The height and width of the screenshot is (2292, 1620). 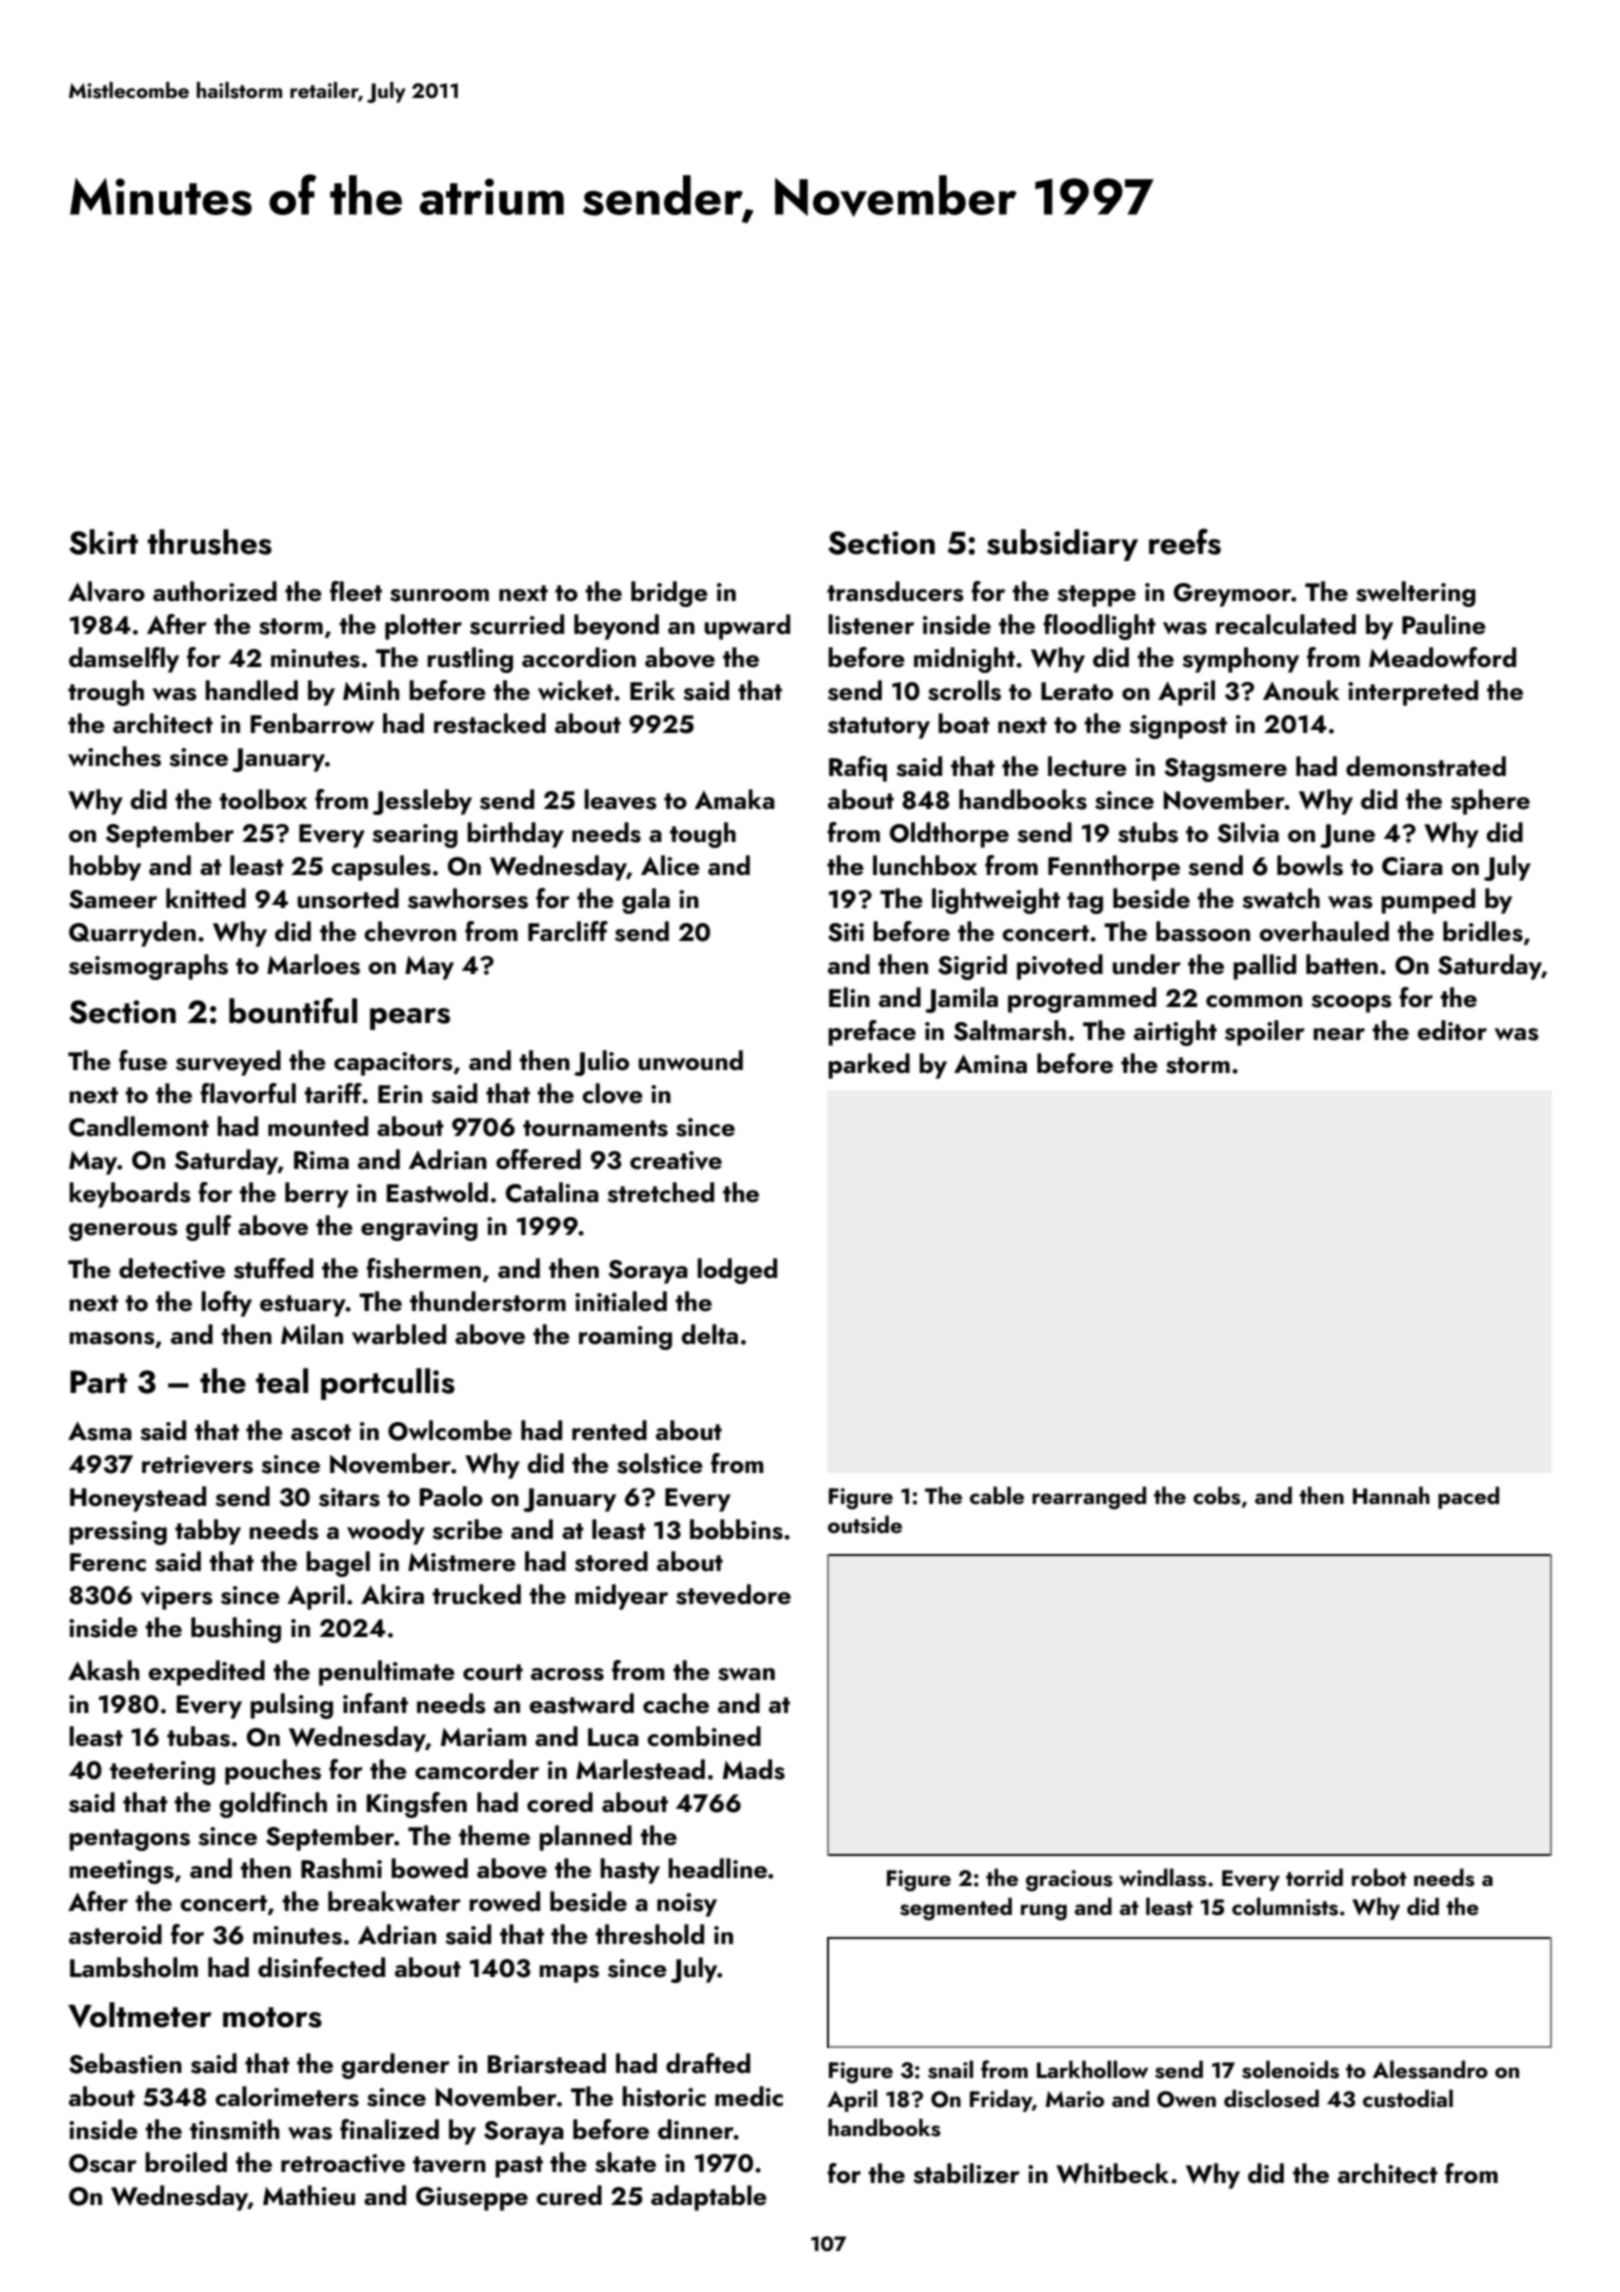 What do you see at coordinates (1412, 866) in the screenshot?
I see `Ciara` at bounding box center [1412, 866].
